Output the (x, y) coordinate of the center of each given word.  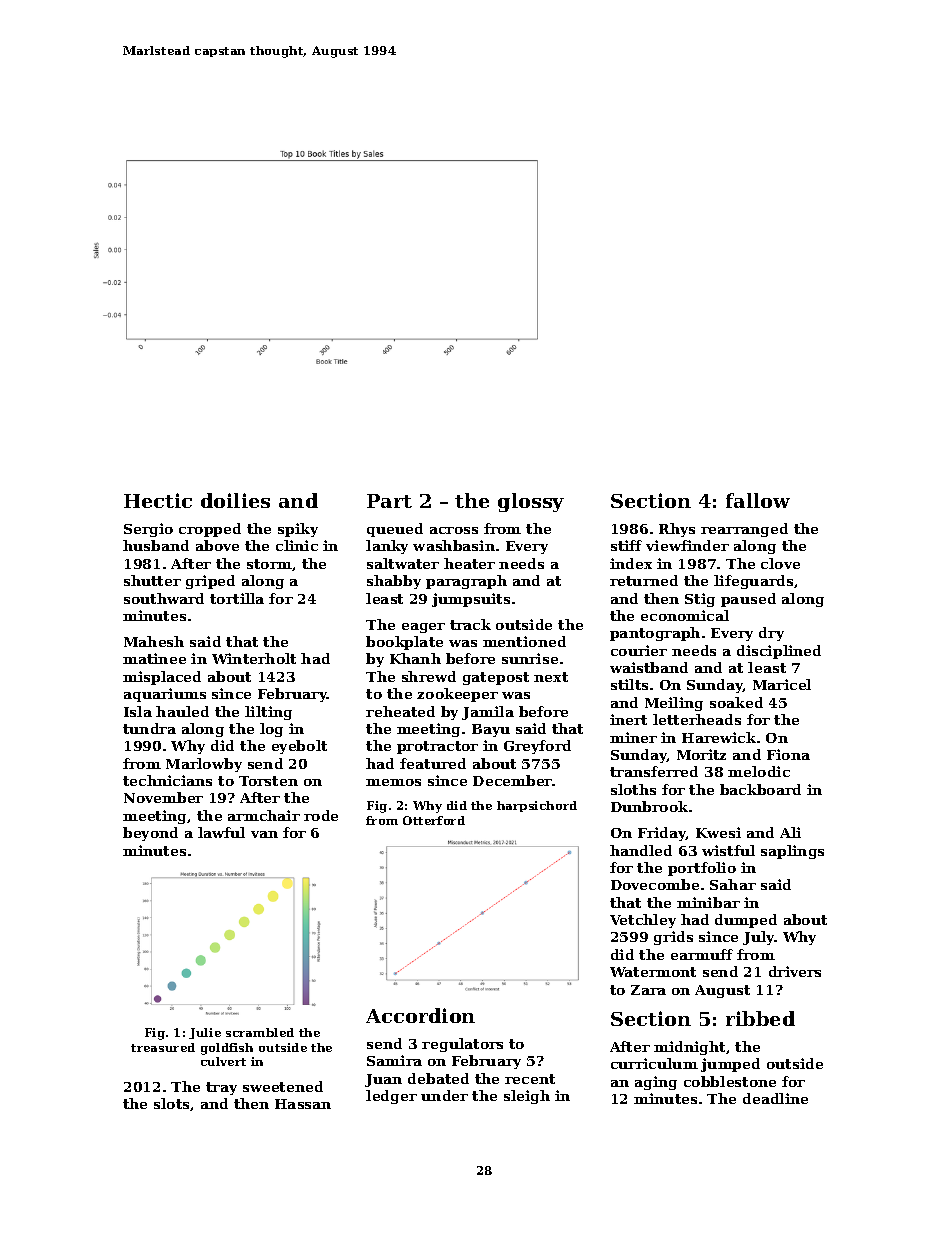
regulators (462, 1045)
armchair (264, 815)
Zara (648, 990)
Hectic (158, 500)
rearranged (744, 530)
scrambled (260, 1032)
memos (393, 782)
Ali (790, 832)
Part (389, 501)
